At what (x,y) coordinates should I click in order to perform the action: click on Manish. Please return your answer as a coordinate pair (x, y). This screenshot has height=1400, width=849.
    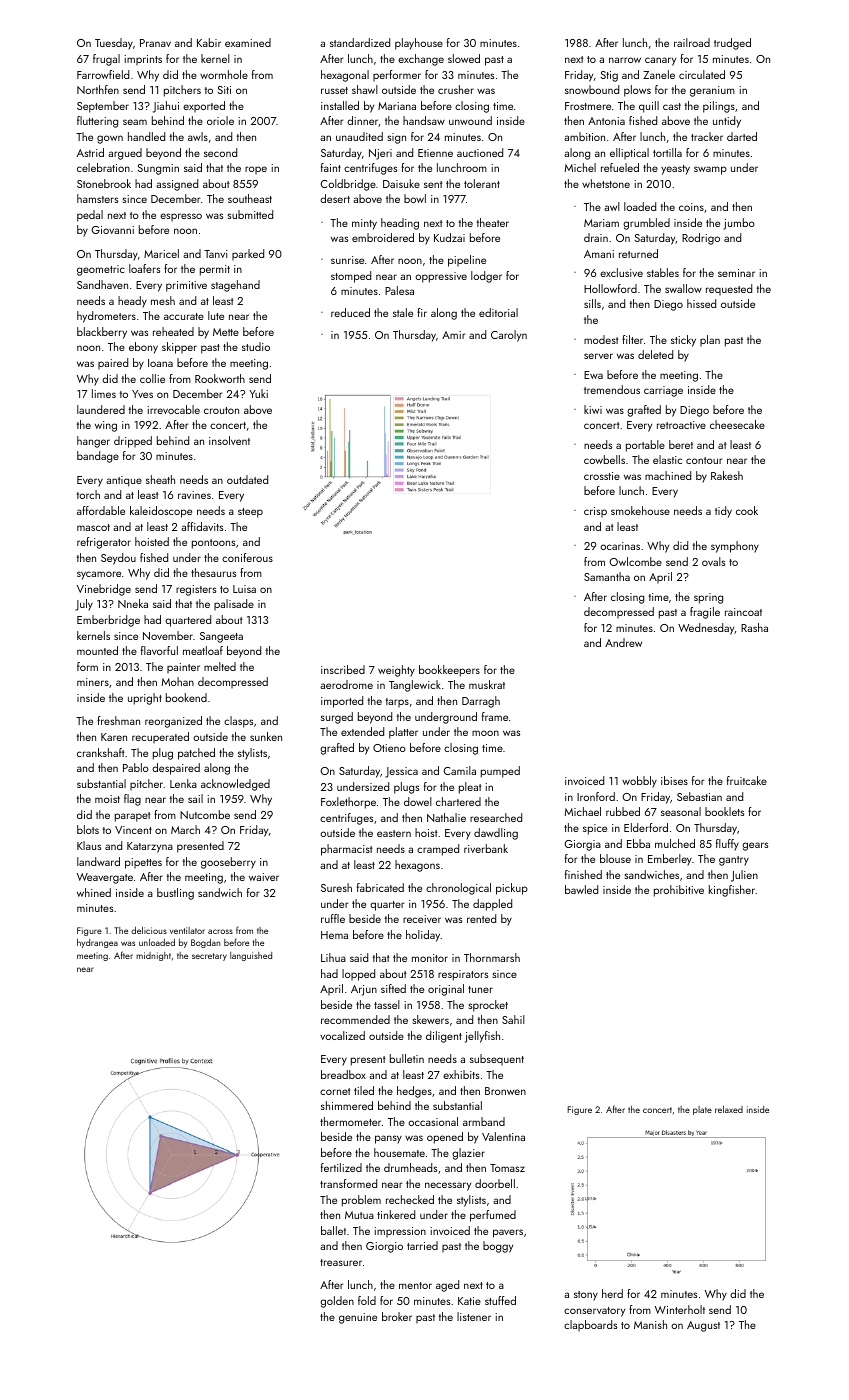
    Looking at the image, I should click on (650, 1324).
